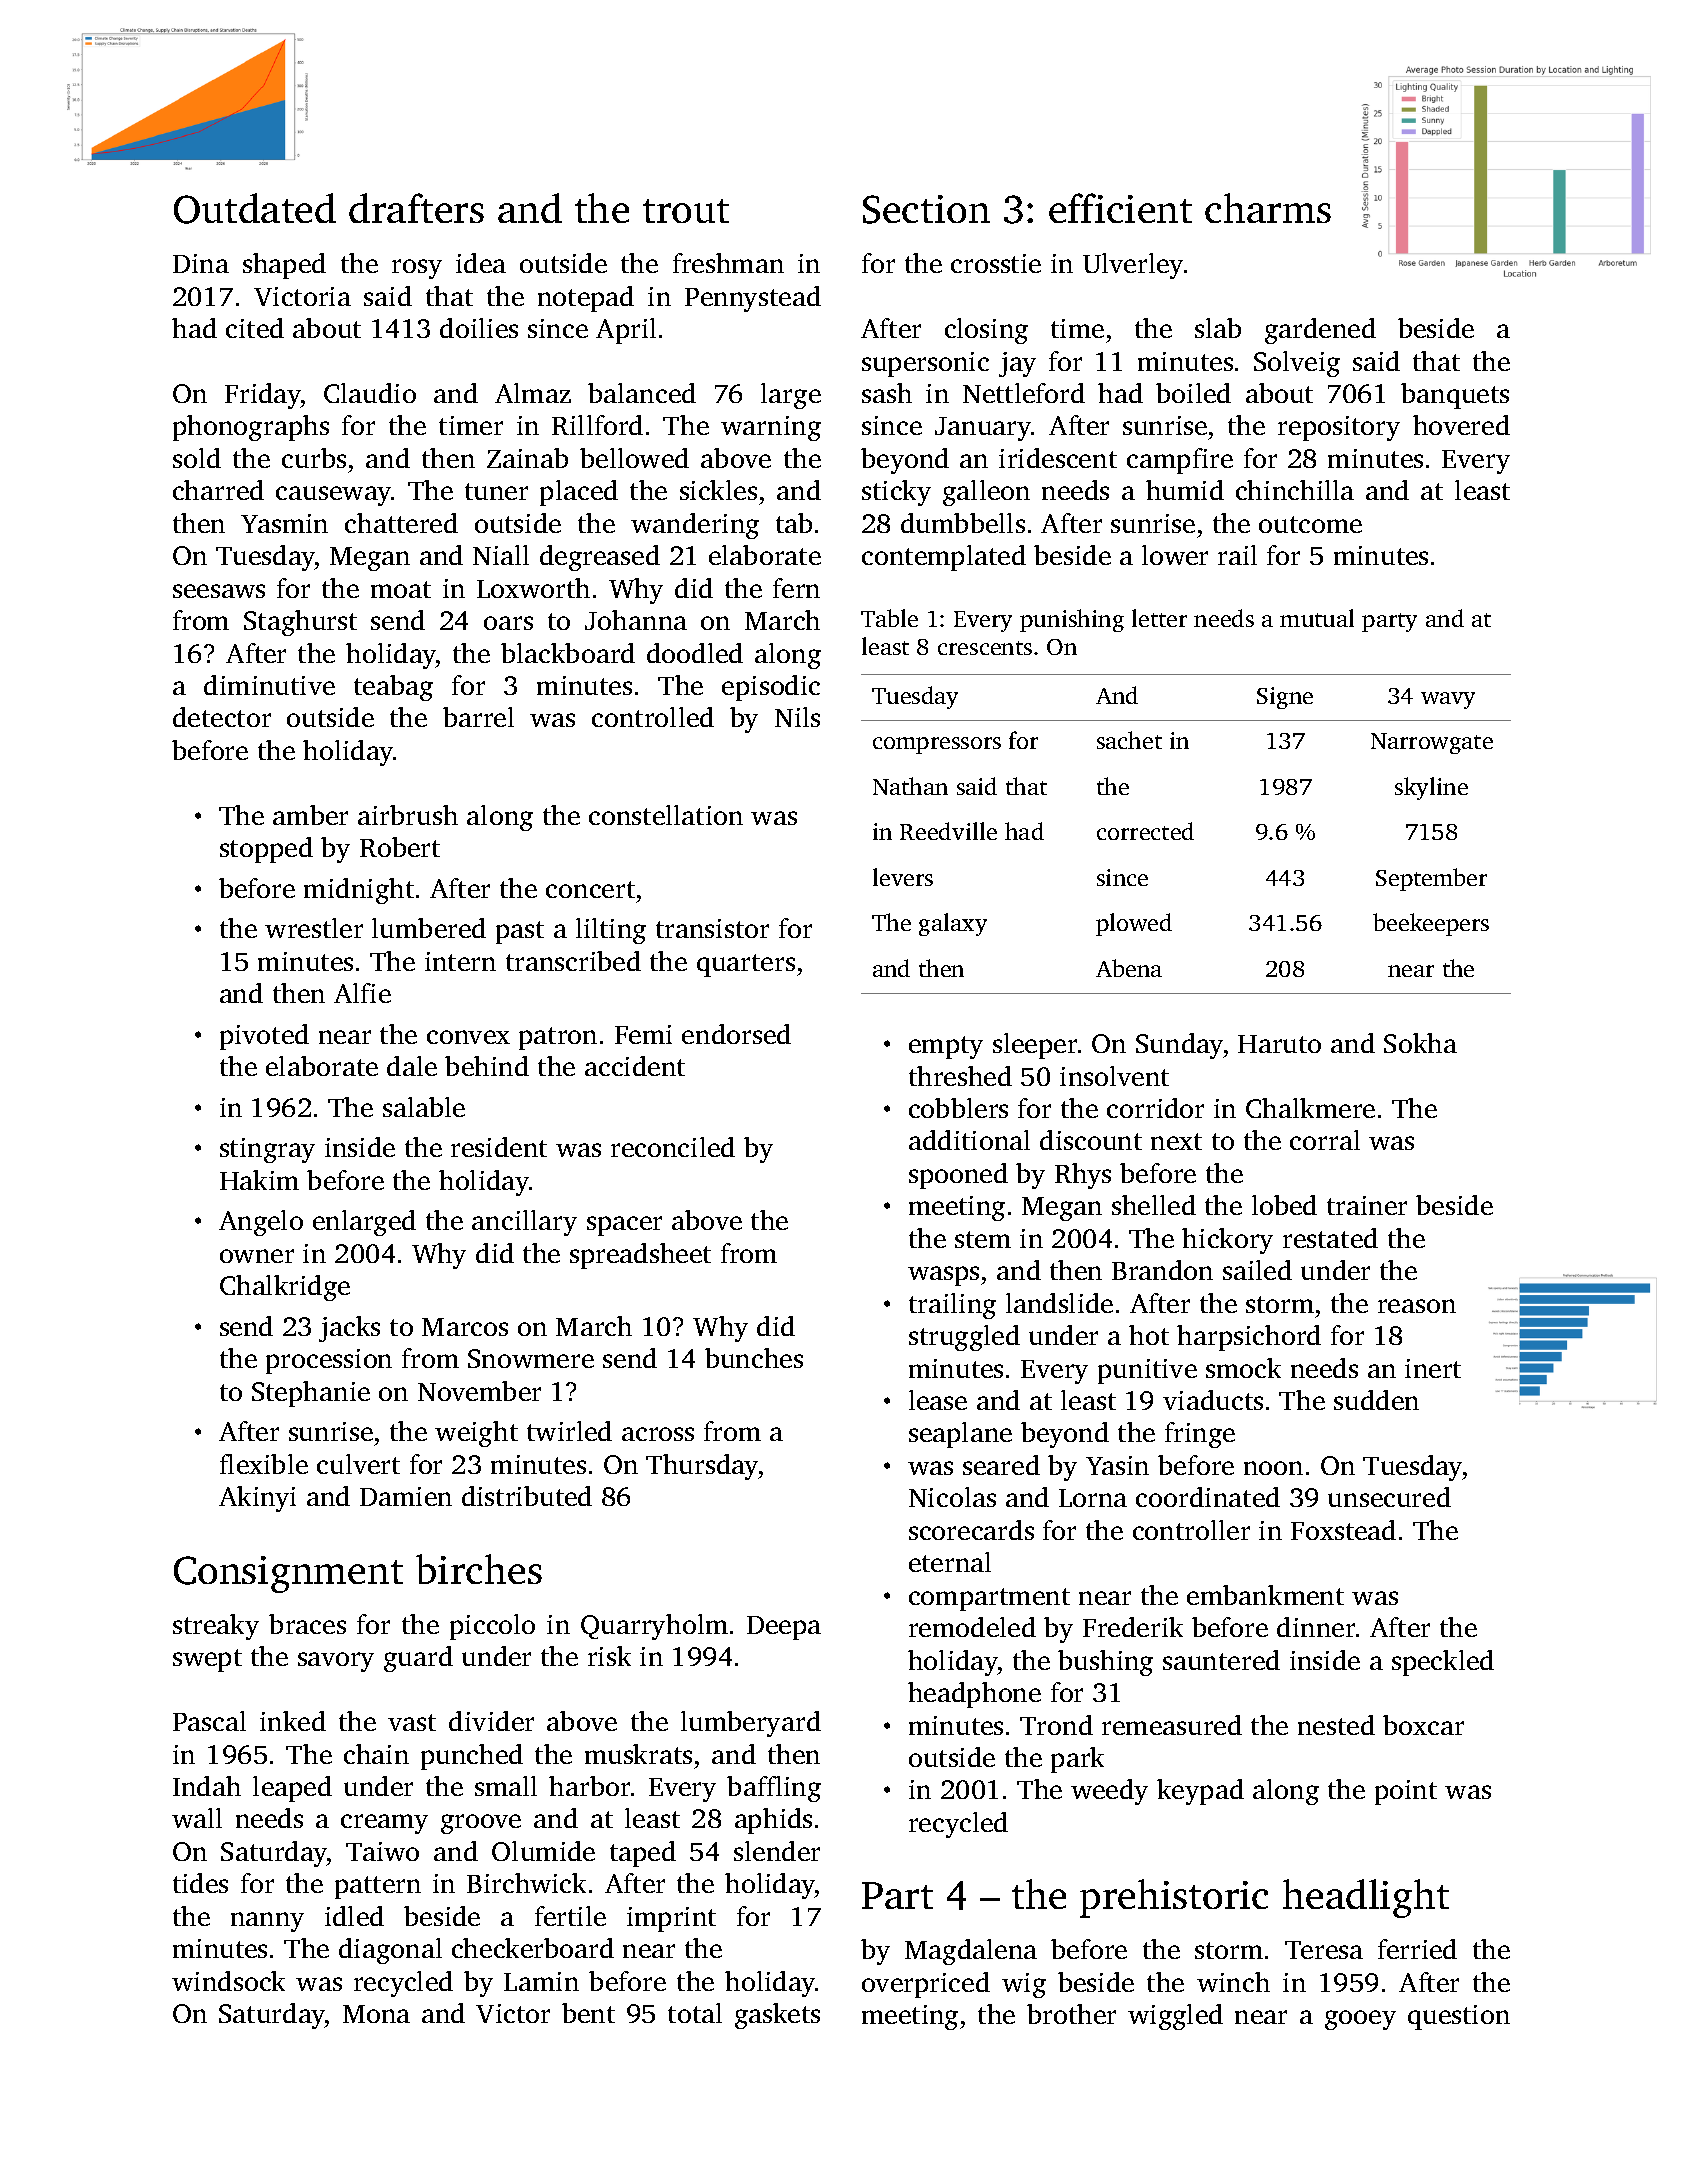 This page has height=2178, width=1683. What do you see at coordinates (958, 1176) in the page?
I see `spooned` at bounding box center [958, 1176].
